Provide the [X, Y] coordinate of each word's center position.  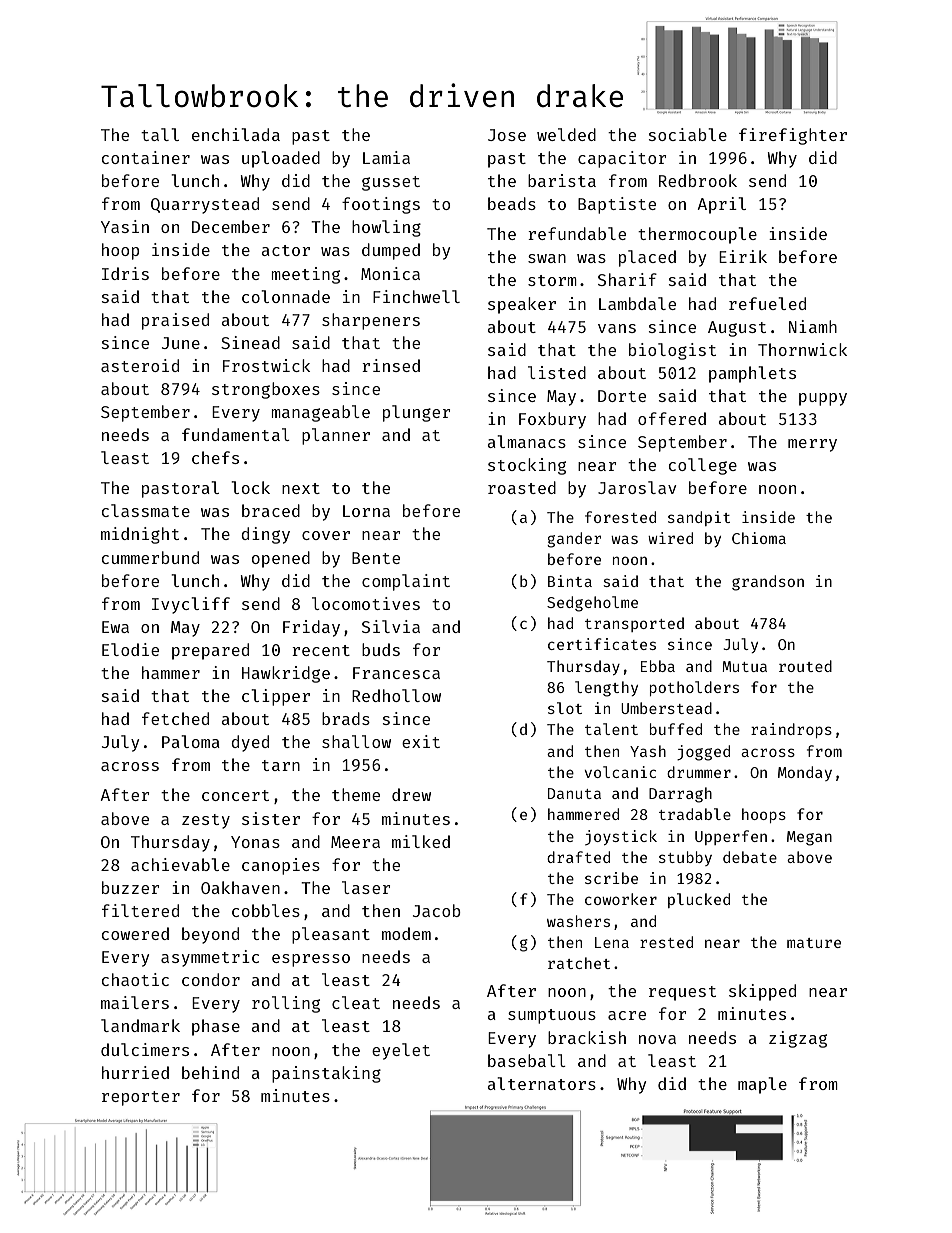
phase [216, 1027]
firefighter [793, 136]
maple [762, 1085]
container [146, 157]
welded [566, 134]
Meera [355, 842]
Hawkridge [286, 674]
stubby [685, 858]
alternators [542, 1083]
